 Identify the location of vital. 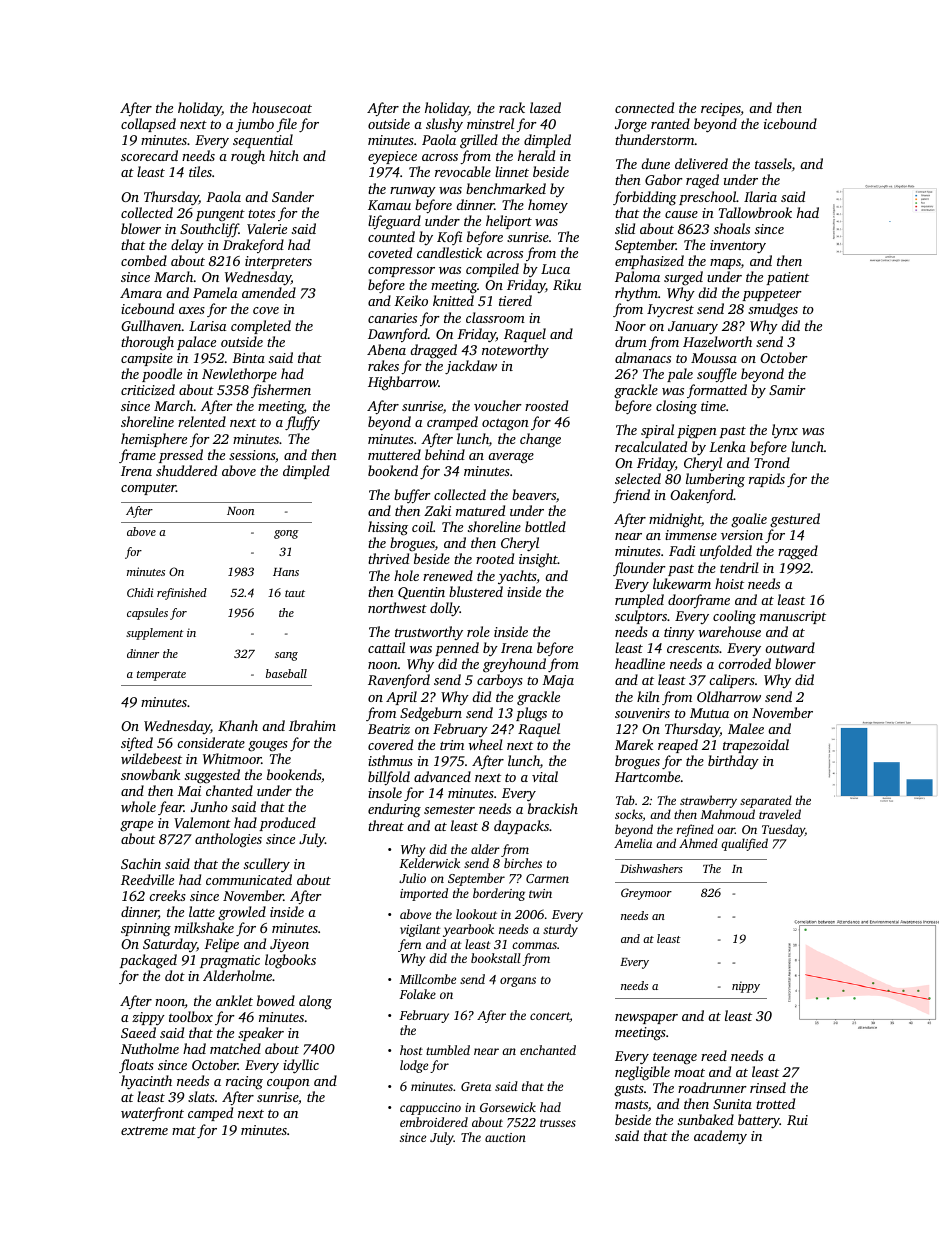
(545, 776).
